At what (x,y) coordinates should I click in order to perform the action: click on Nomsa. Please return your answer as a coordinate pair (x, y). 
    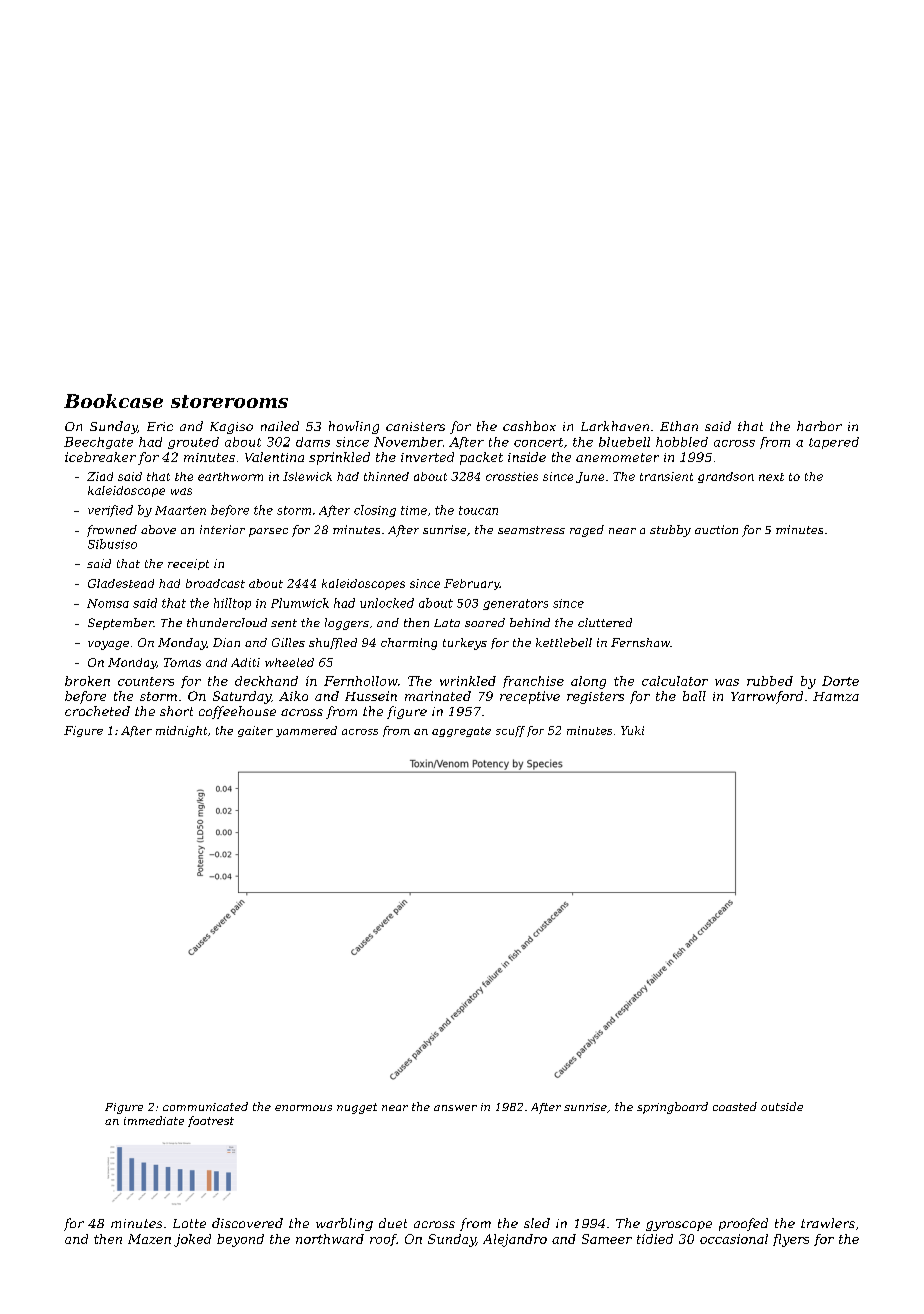
    Looking at the image, I should click on (108, 603).
